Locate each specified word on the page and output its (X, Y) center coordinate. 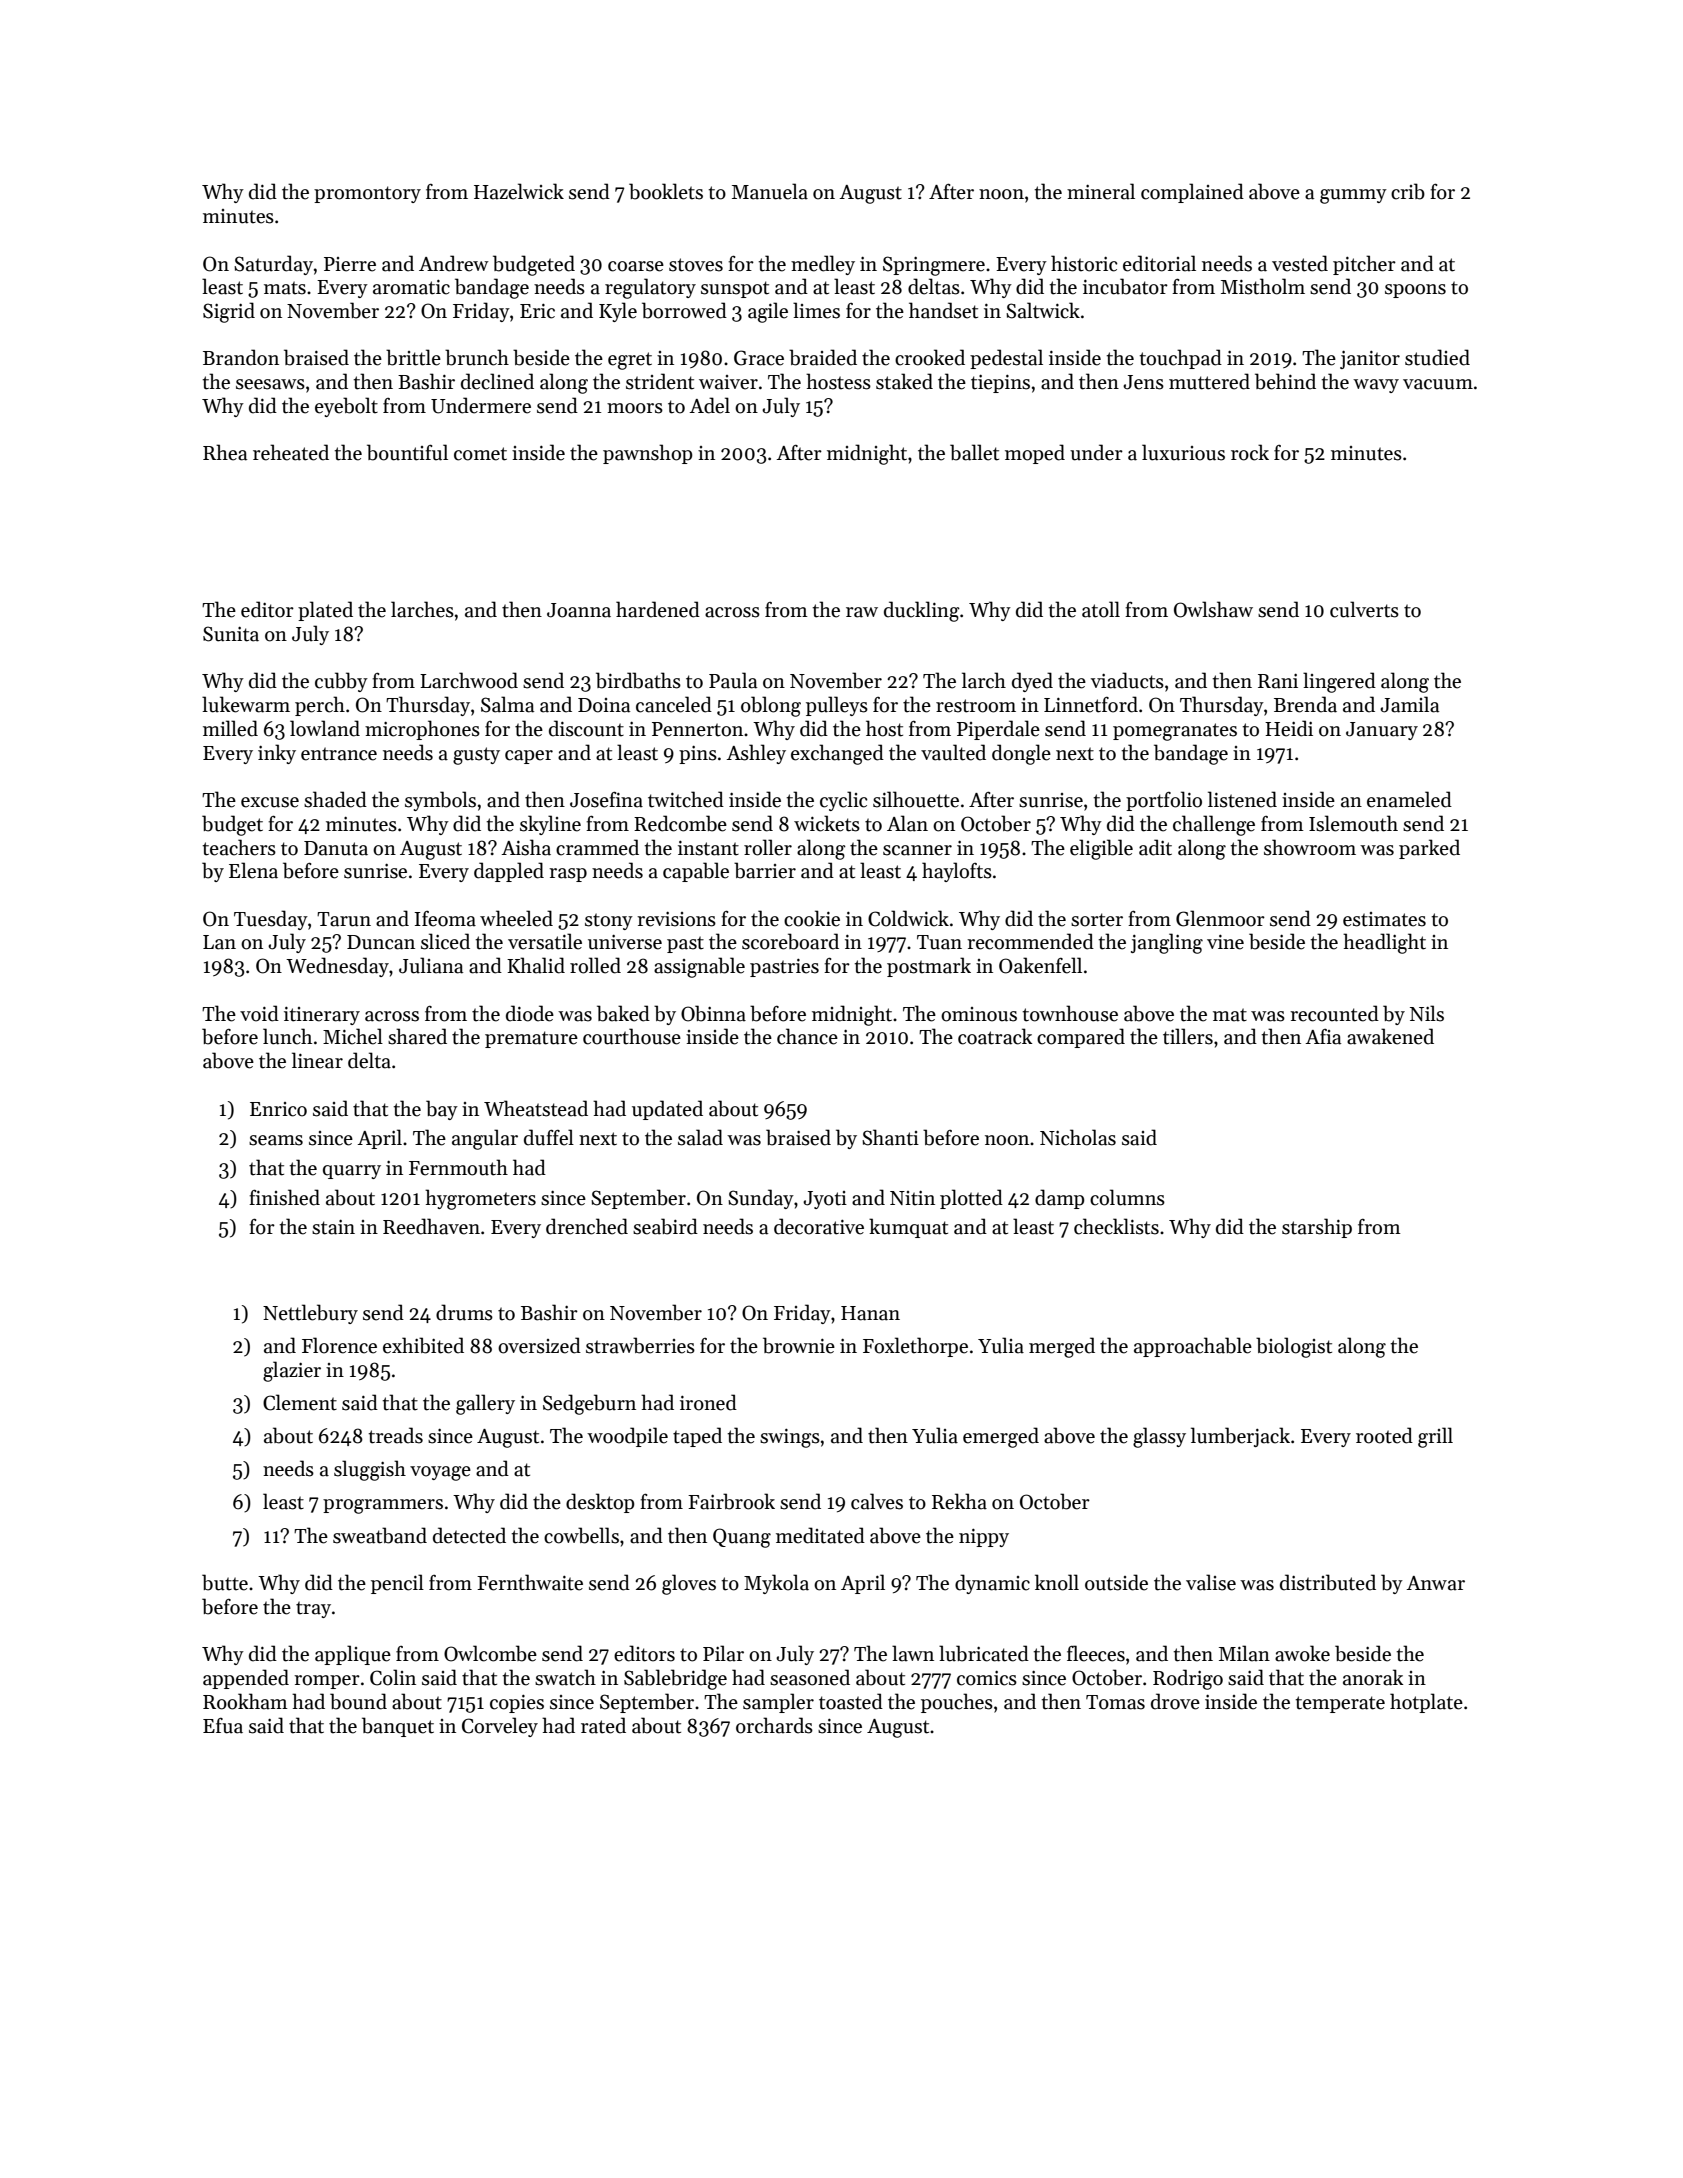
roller (768, 847)
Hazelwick (519, 191)
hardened (658, 609)
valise (1211, 1582)
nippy (984, 1537)
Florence (339, 1345)
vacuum (1438, 384)
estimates (1384, 919)
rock (1250, 452)
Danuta (336, 848)
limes (816, 310)
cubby (341, 682)
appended (246, 1679)
